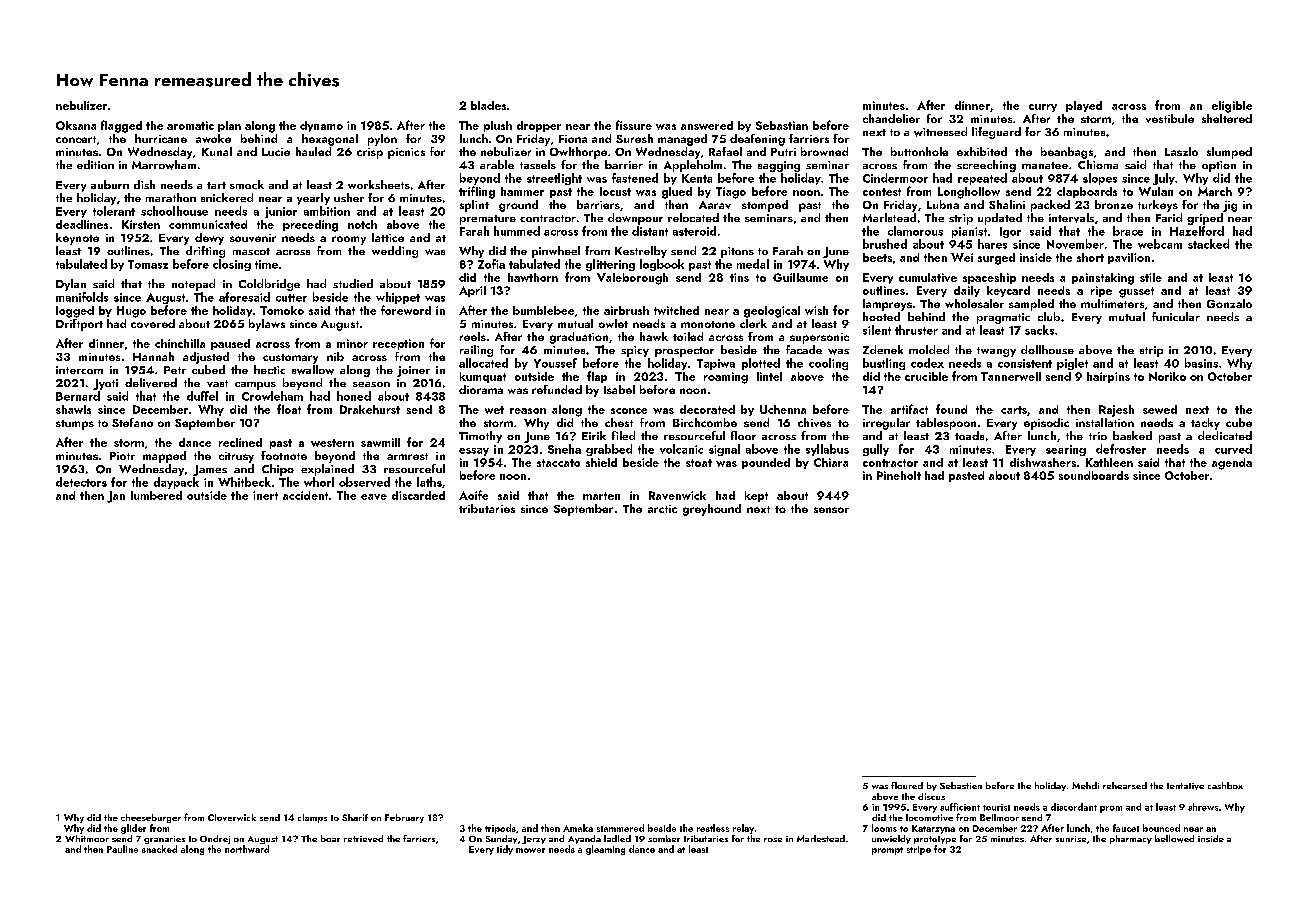 This document has width=1308, height=924. What do you see at coordinates (707, 125) in the document?
I see `answered` at bounding box center [707, 125].
